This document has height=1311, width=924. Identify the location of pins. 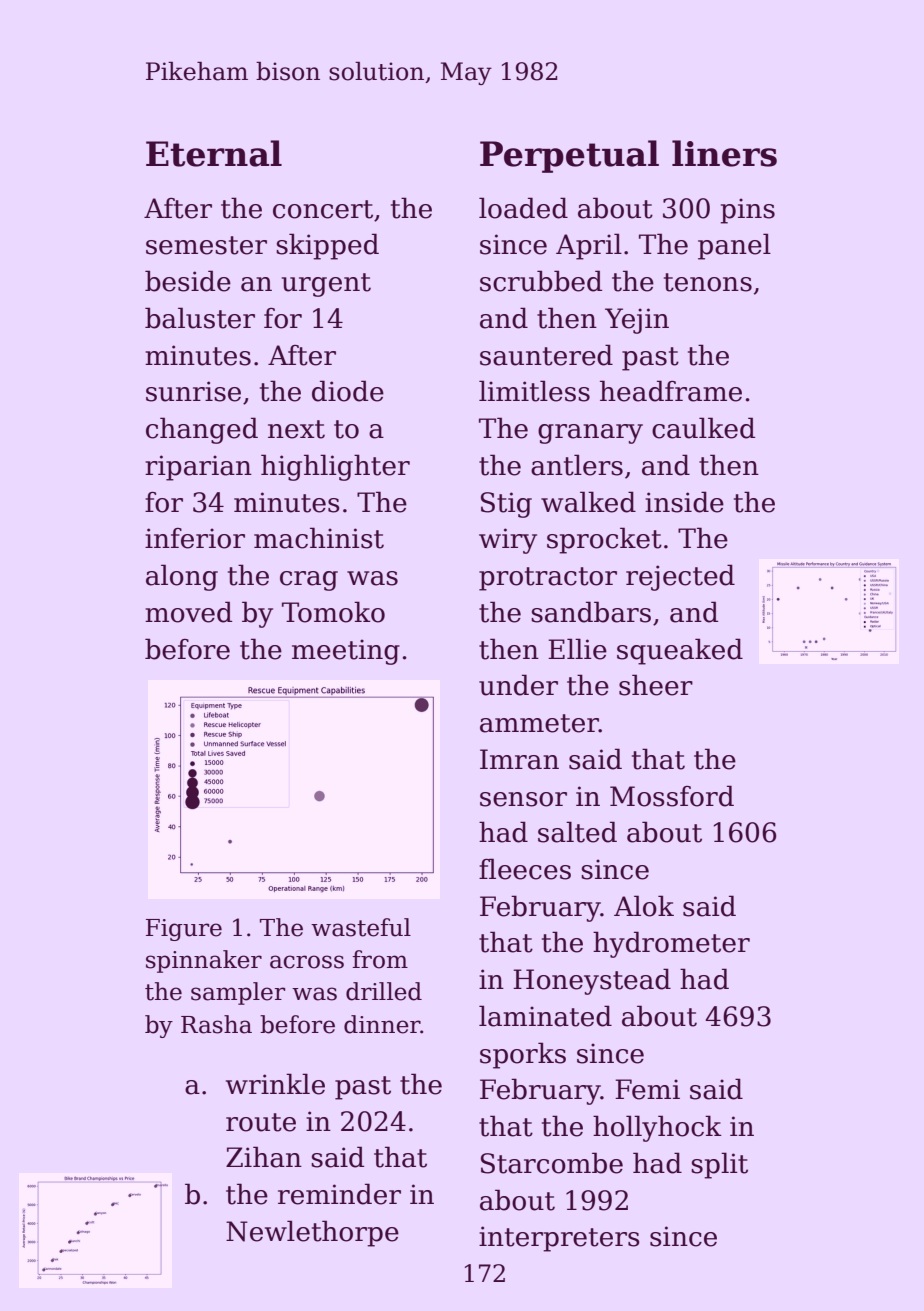
(747, 211).
